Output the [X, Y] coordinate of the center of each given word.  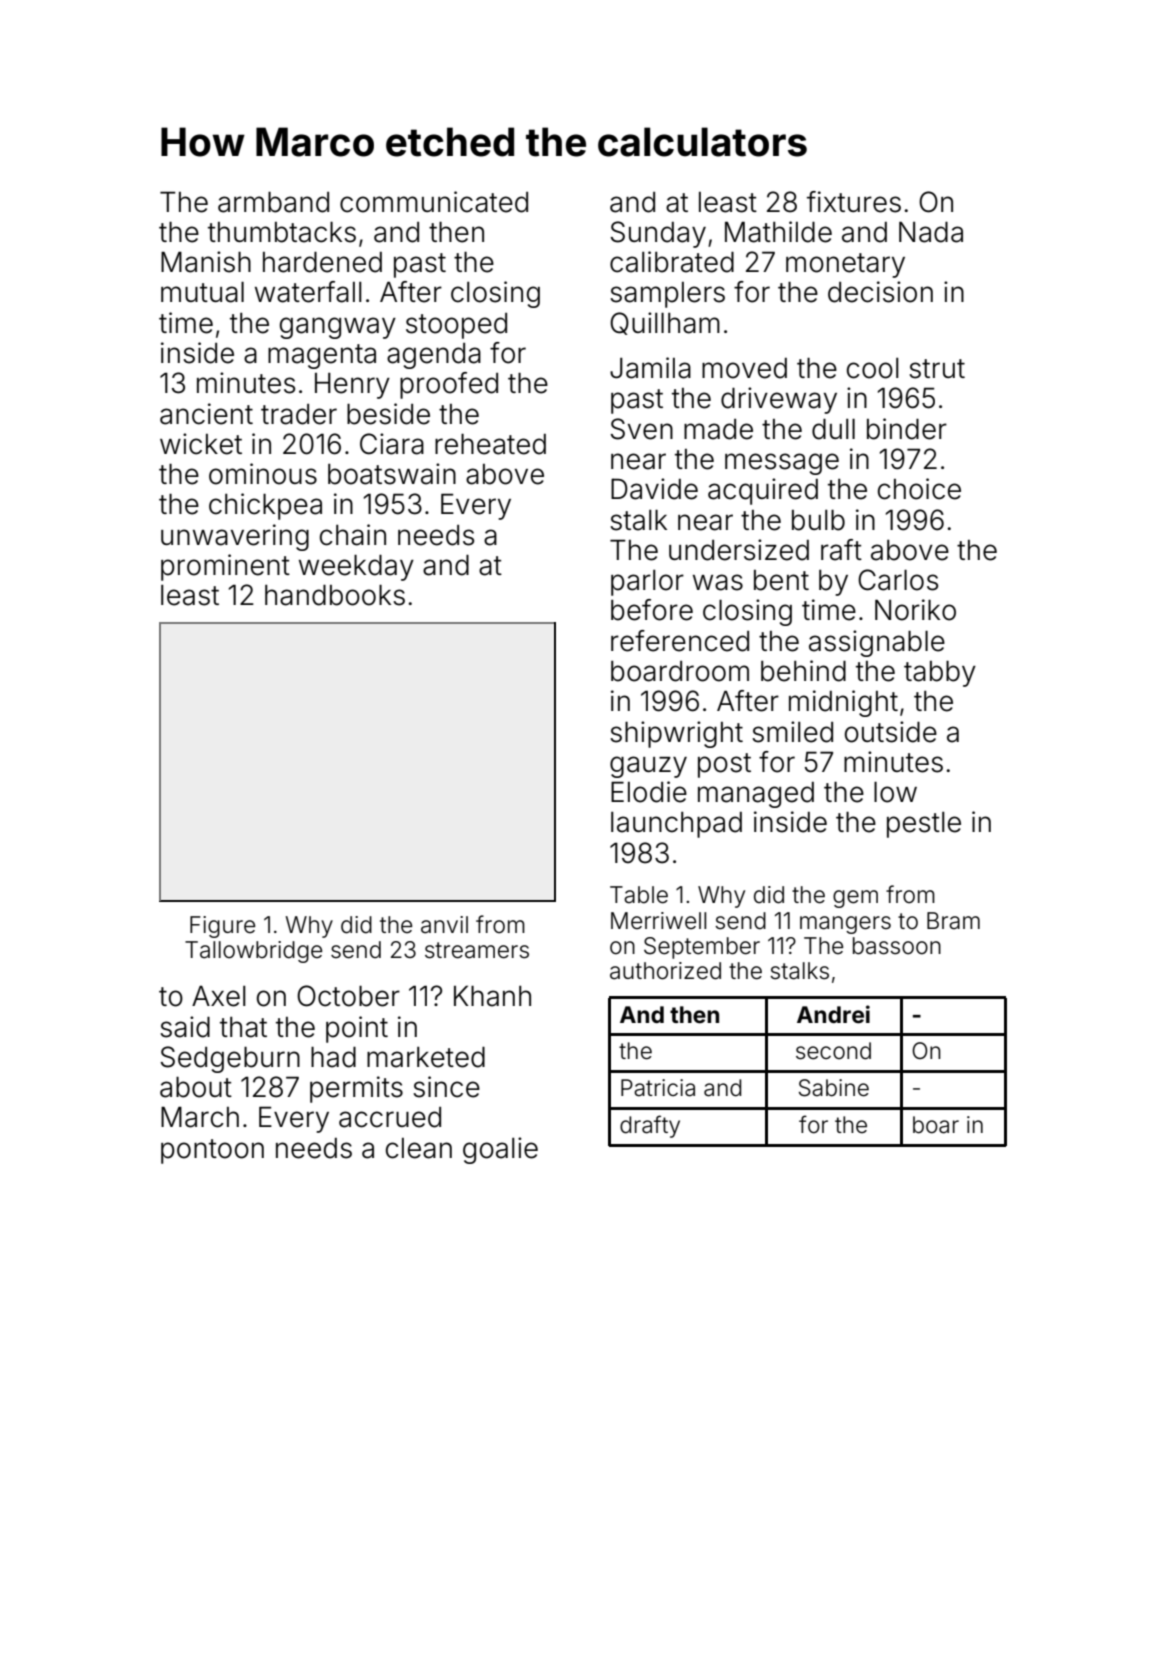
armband [273, 202]
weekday [356, 568]
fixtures [854, 202]
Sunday [658, 234]
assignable [877, 643]
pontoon [212, 1151]
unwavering [235, 537]
